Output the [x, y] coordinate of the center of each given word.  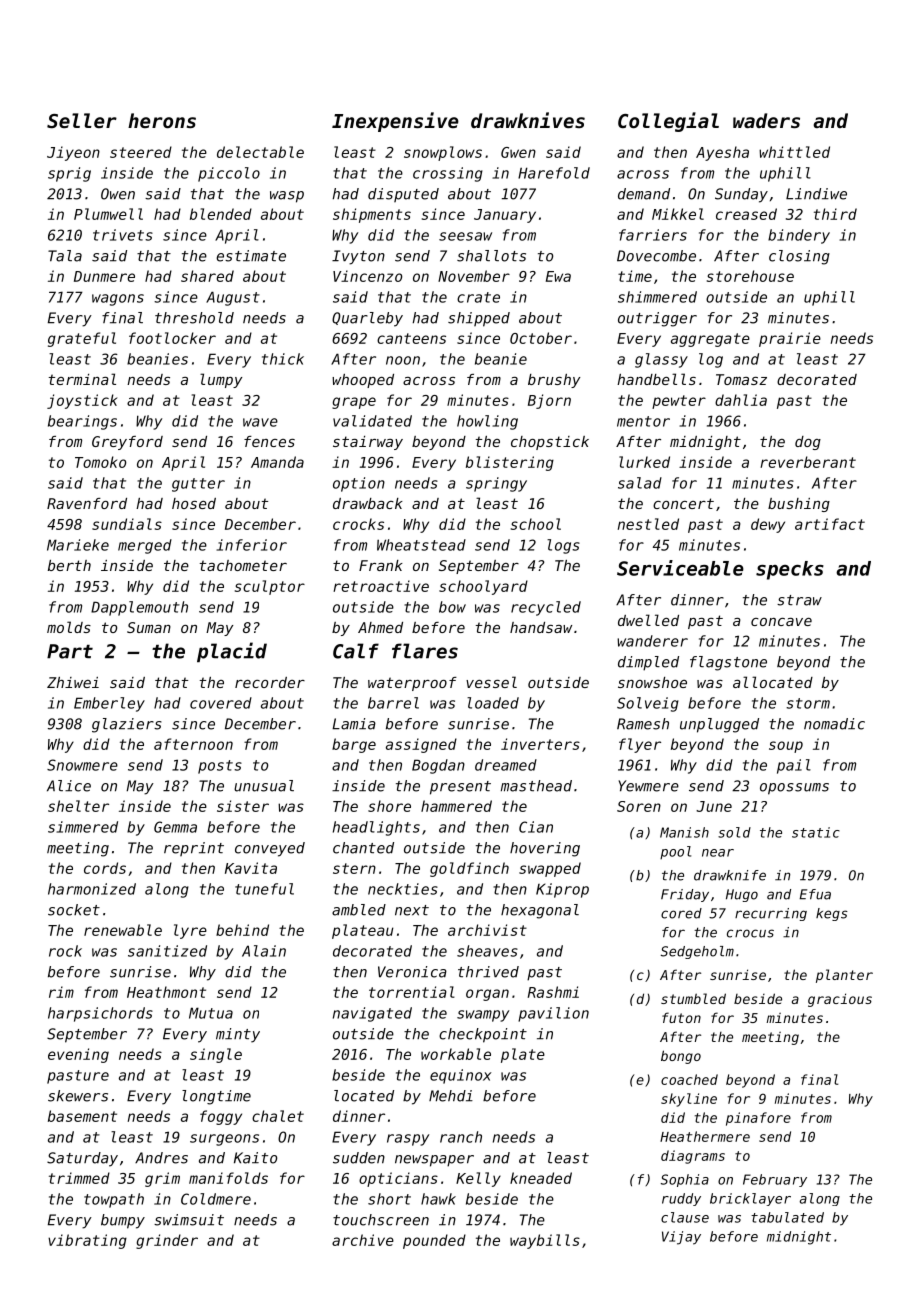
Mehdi [451, 1096]
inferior [251, 545]
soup [786, 747]
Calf [356, 651]
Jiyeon [73, 153]
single [216, 1055]
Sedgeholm [697, 952]
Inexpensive [395, 122]
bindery [799, 236]
